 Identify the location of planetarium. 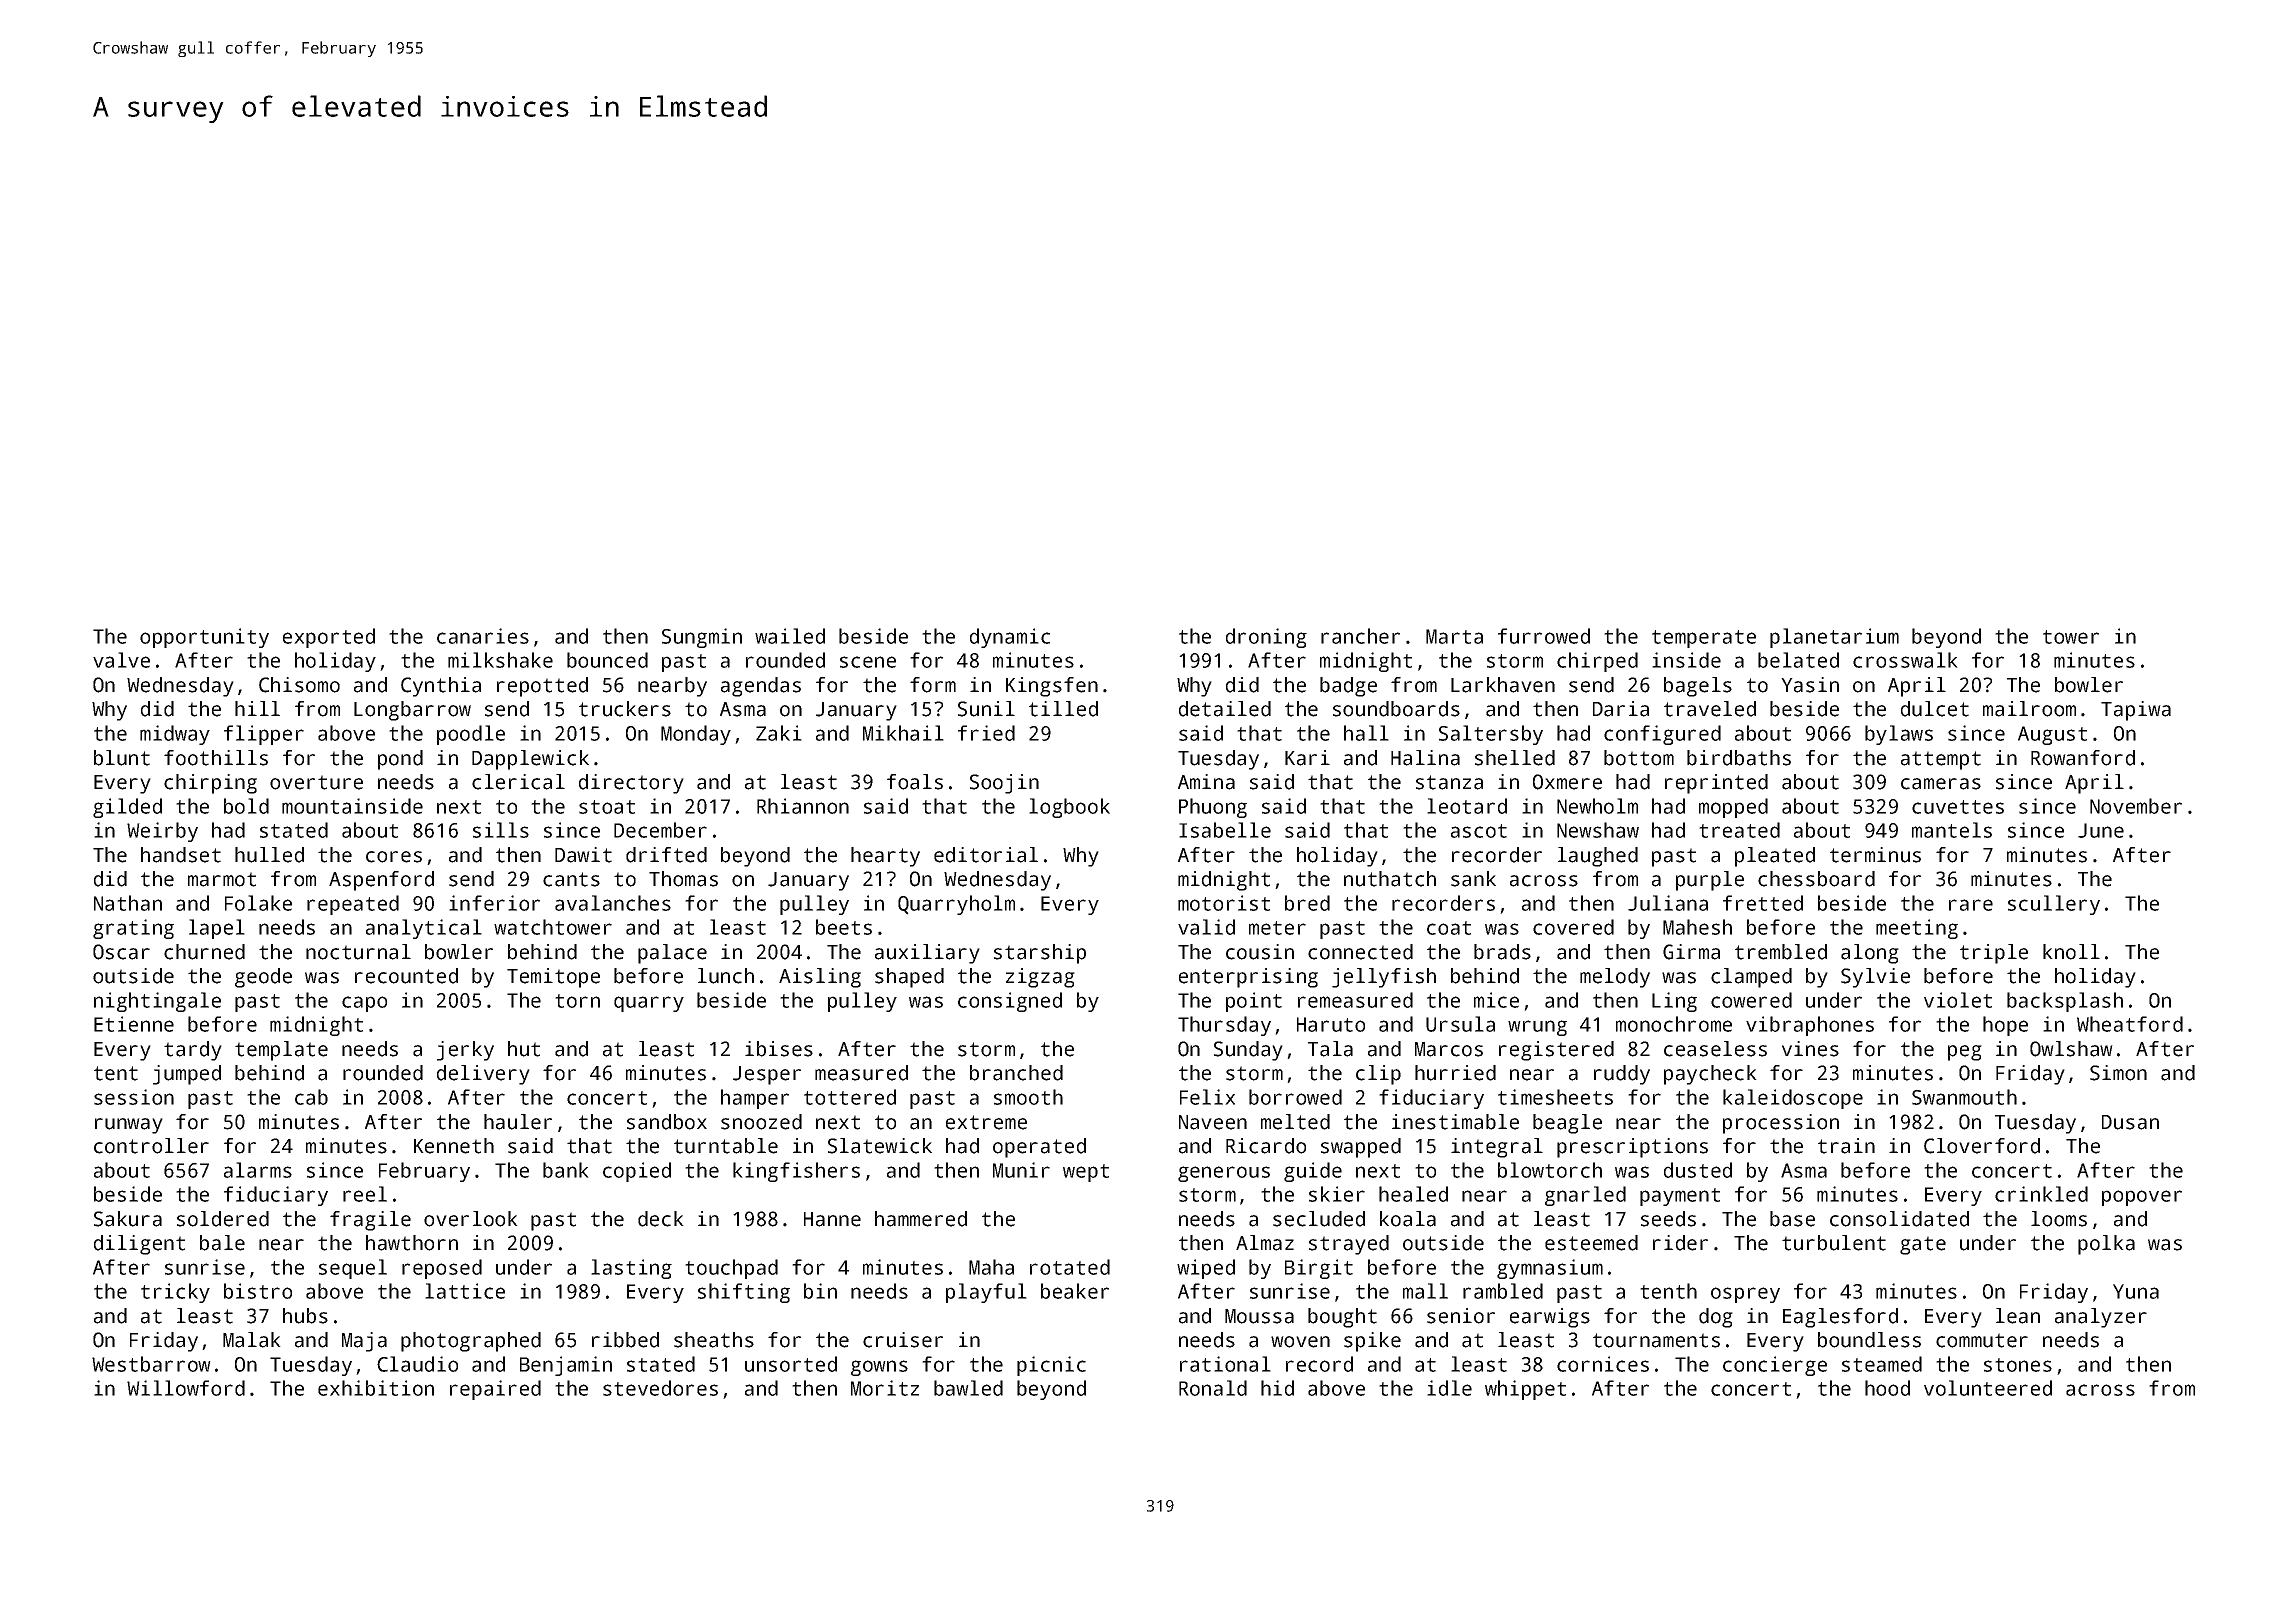
(1834, 638).
